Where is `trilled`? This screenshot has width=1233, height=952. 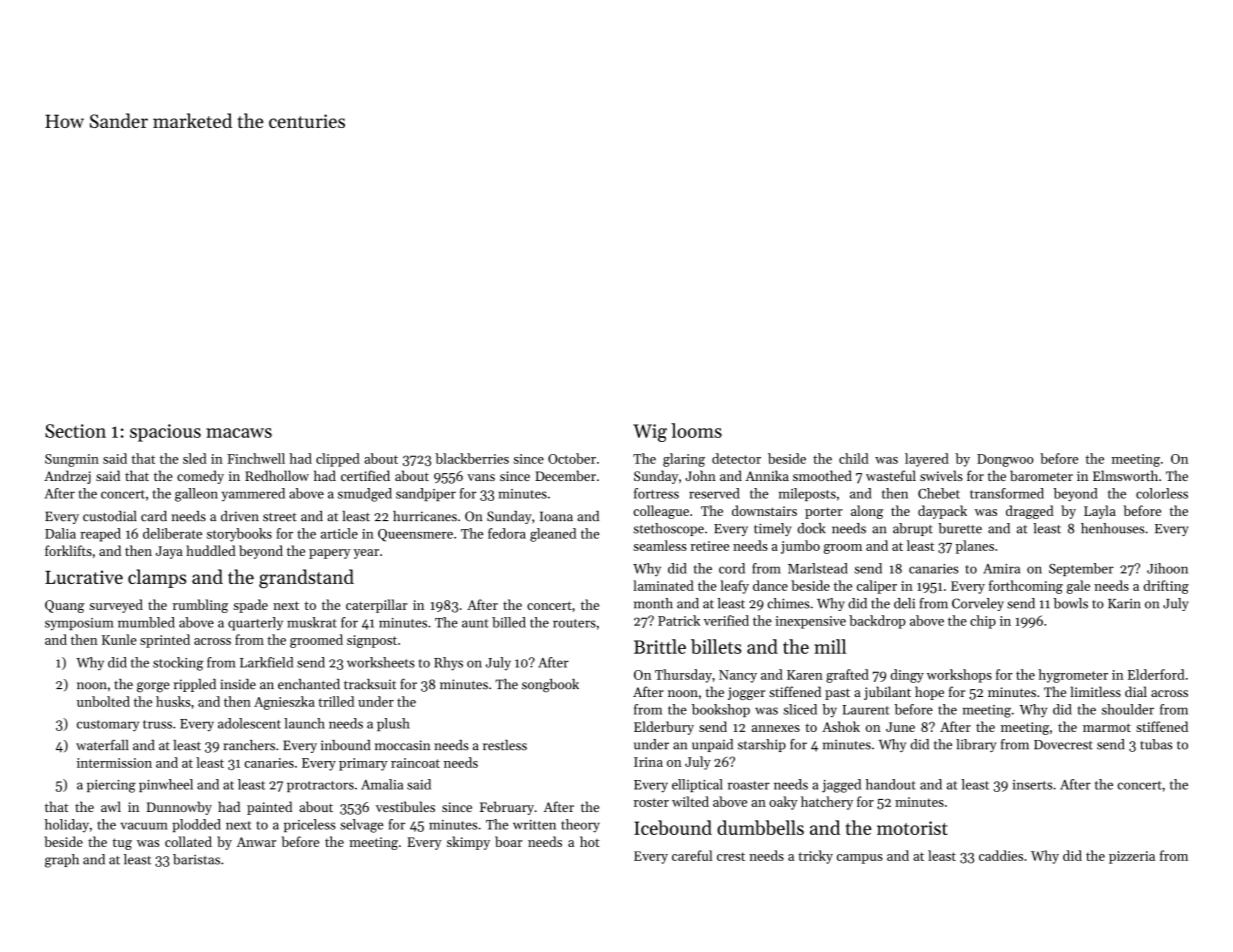
trilled is located at coordinates (336, 701).
